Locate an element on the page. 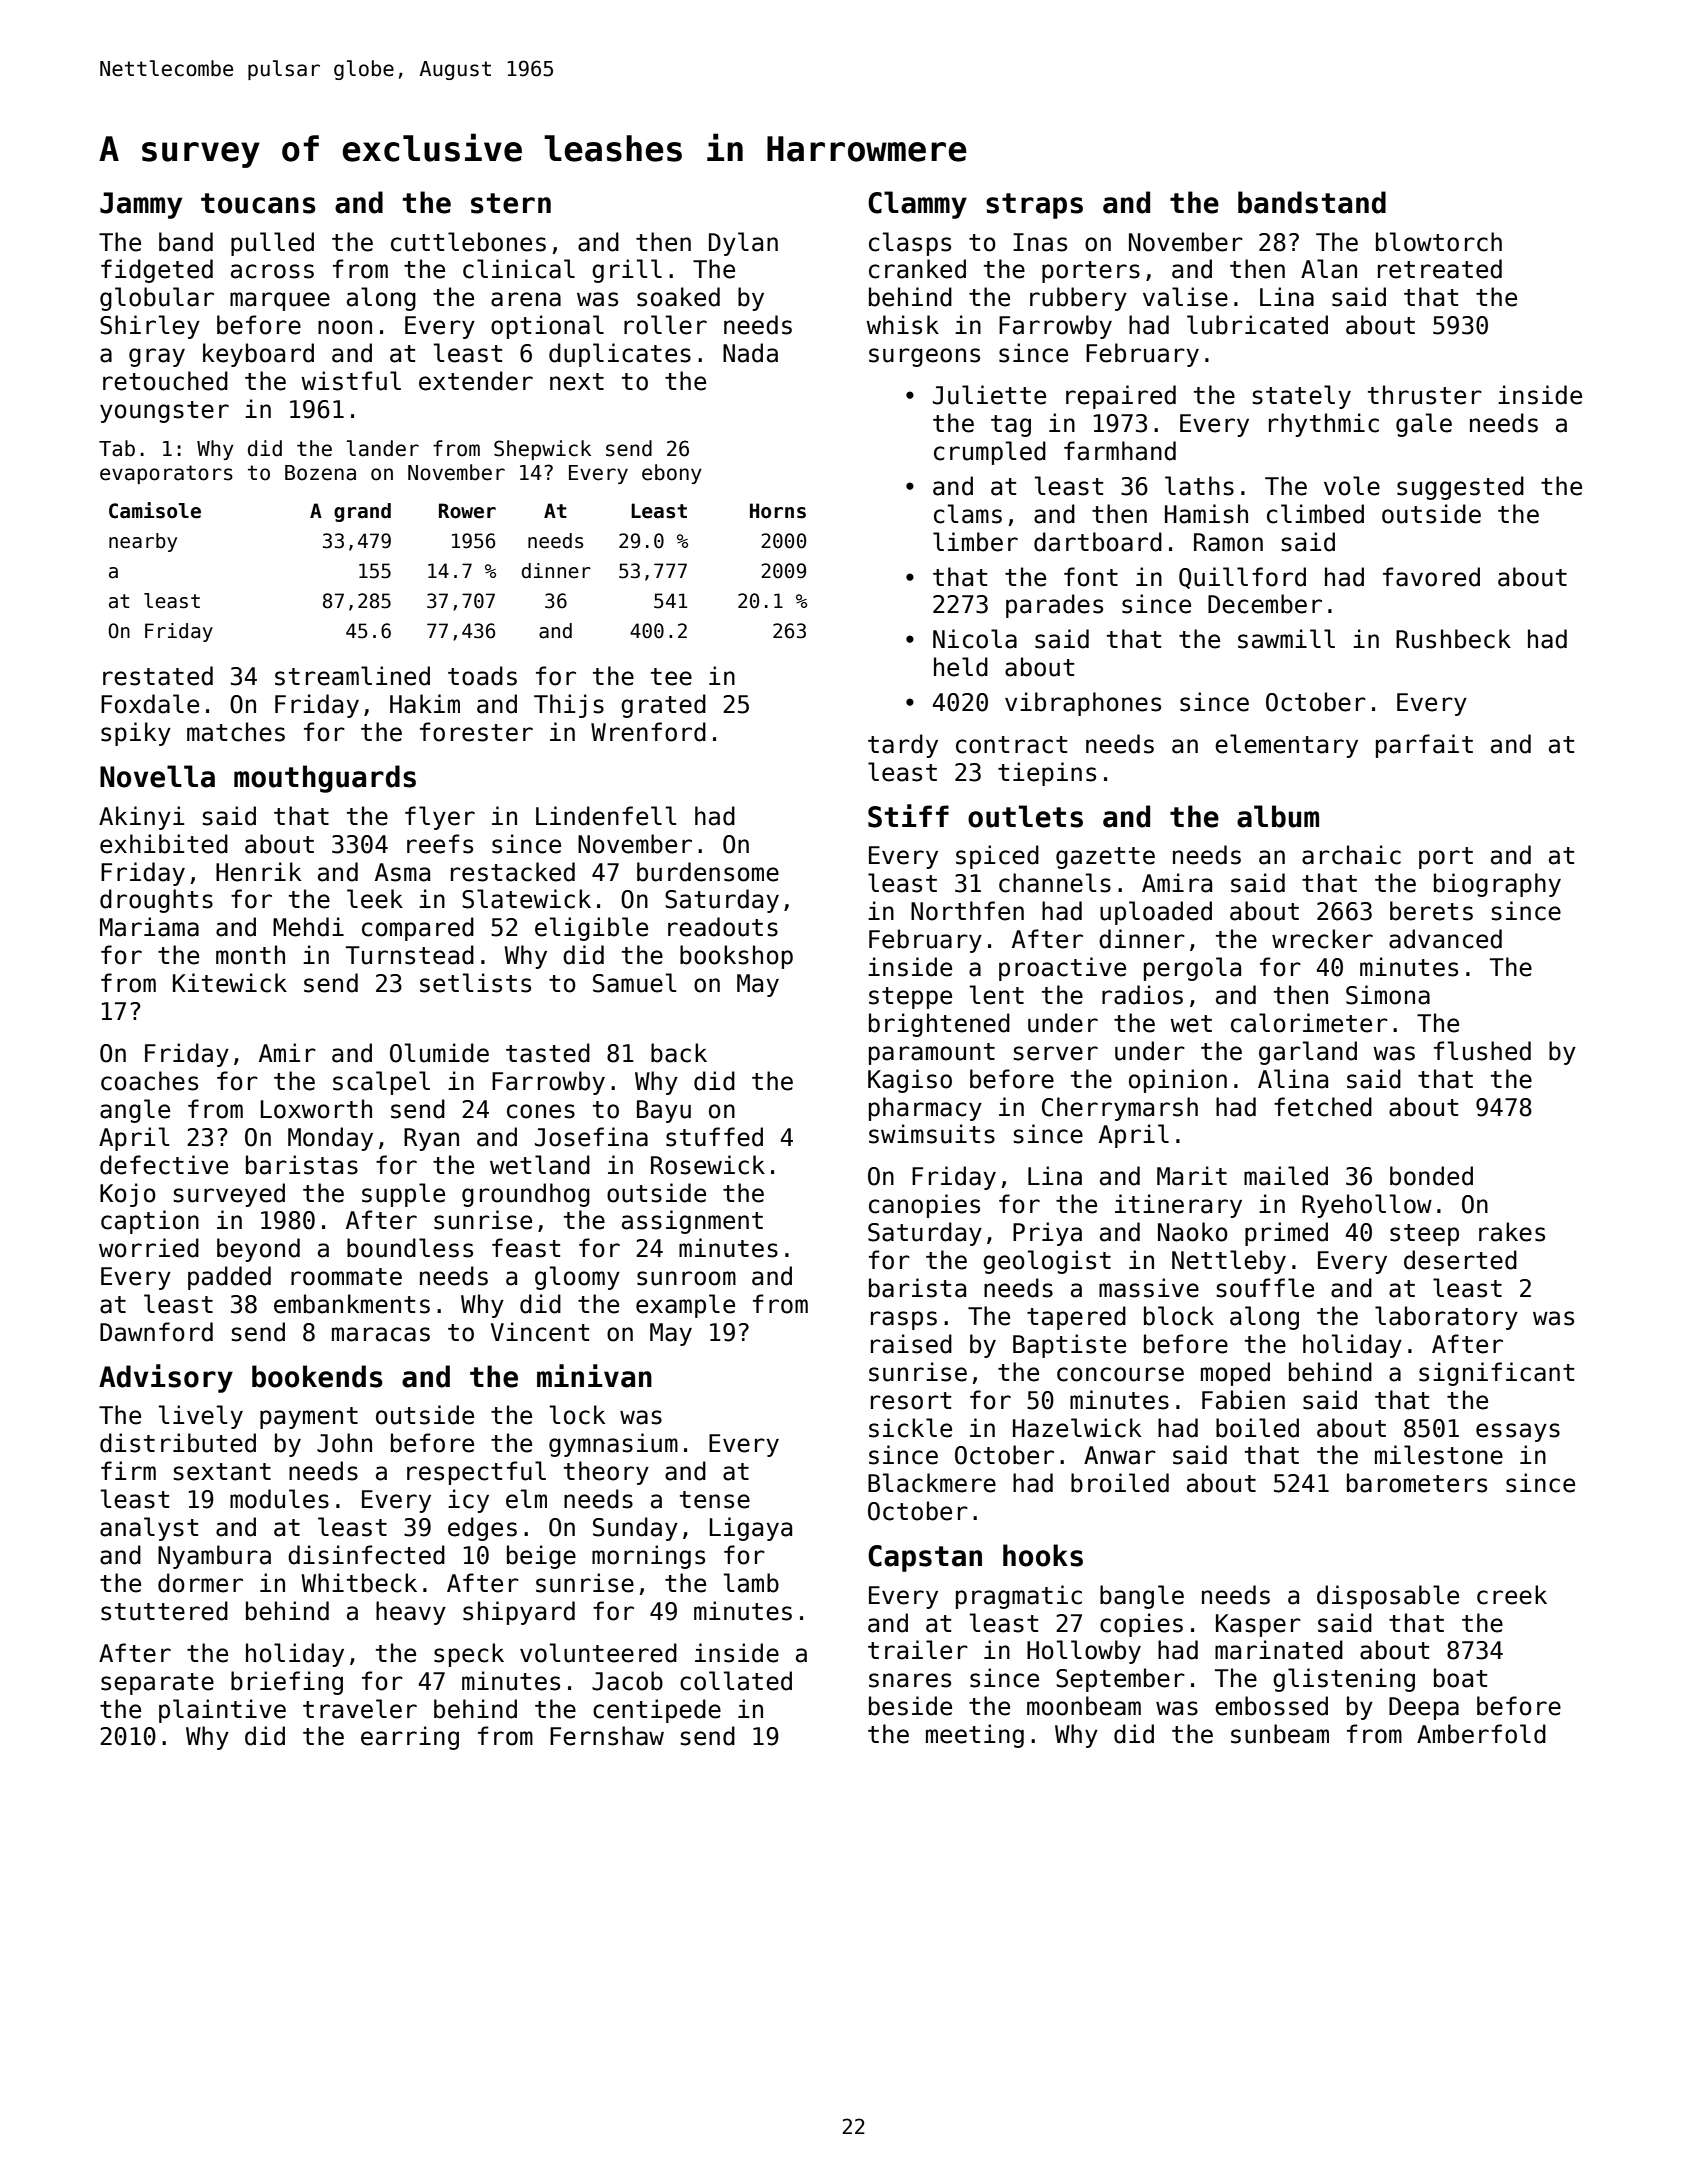 The height and width of the image is (2178, 1683). clasps is located at coordinates (910, 244).
